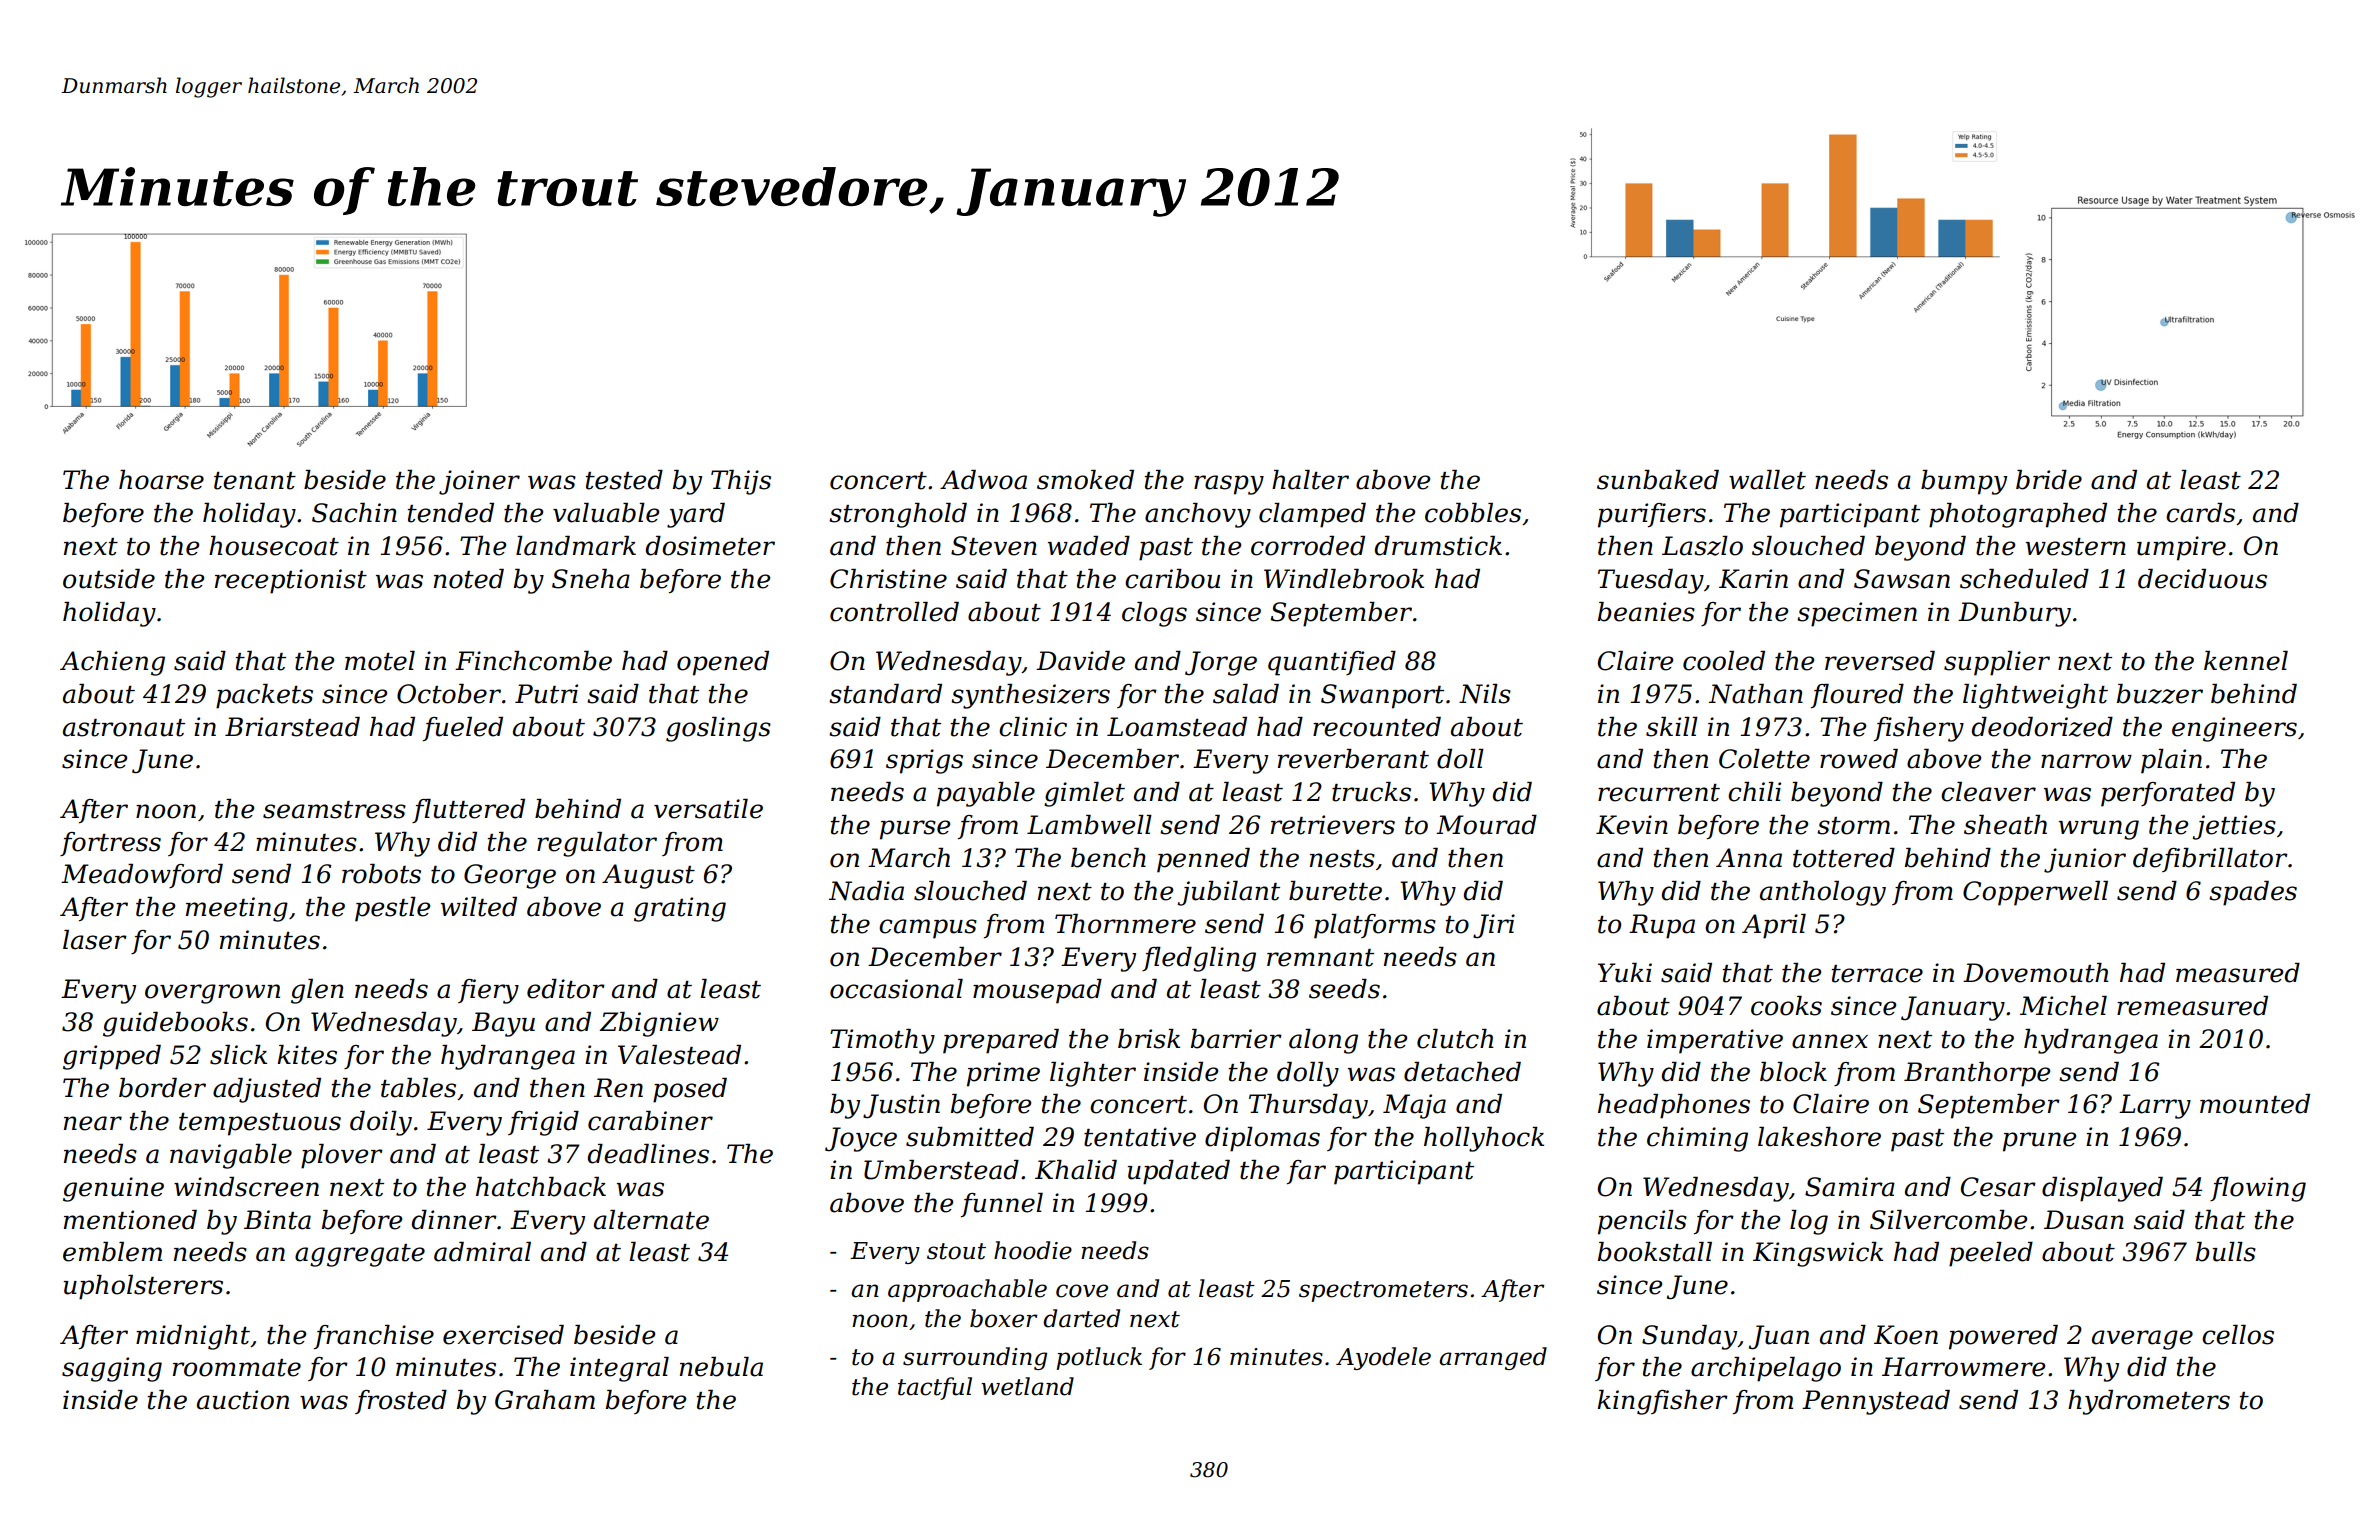  I want to click on annex, so click(1830, 1041).
